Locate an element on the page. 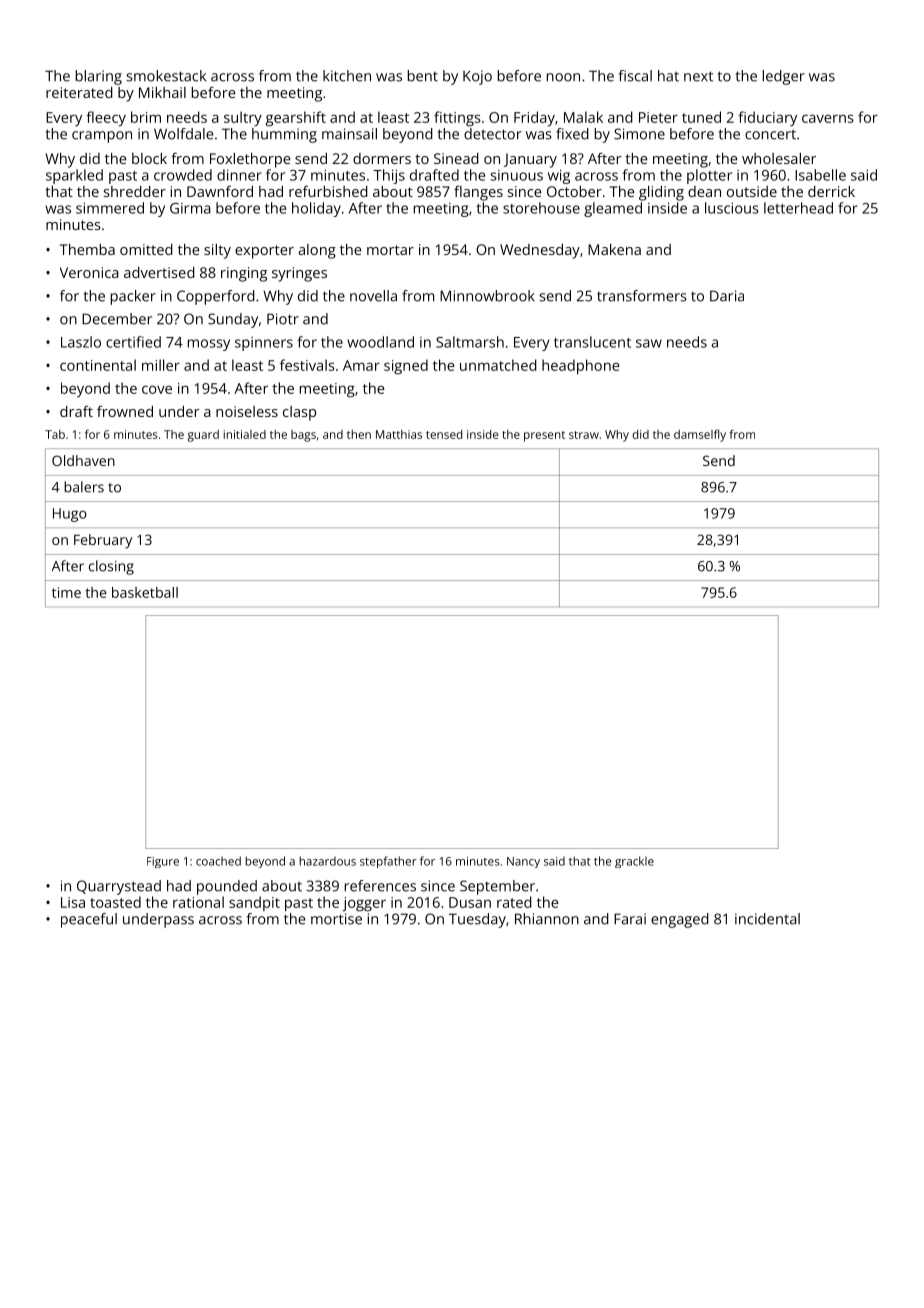  headphone is located at coordinates (581, 367).
